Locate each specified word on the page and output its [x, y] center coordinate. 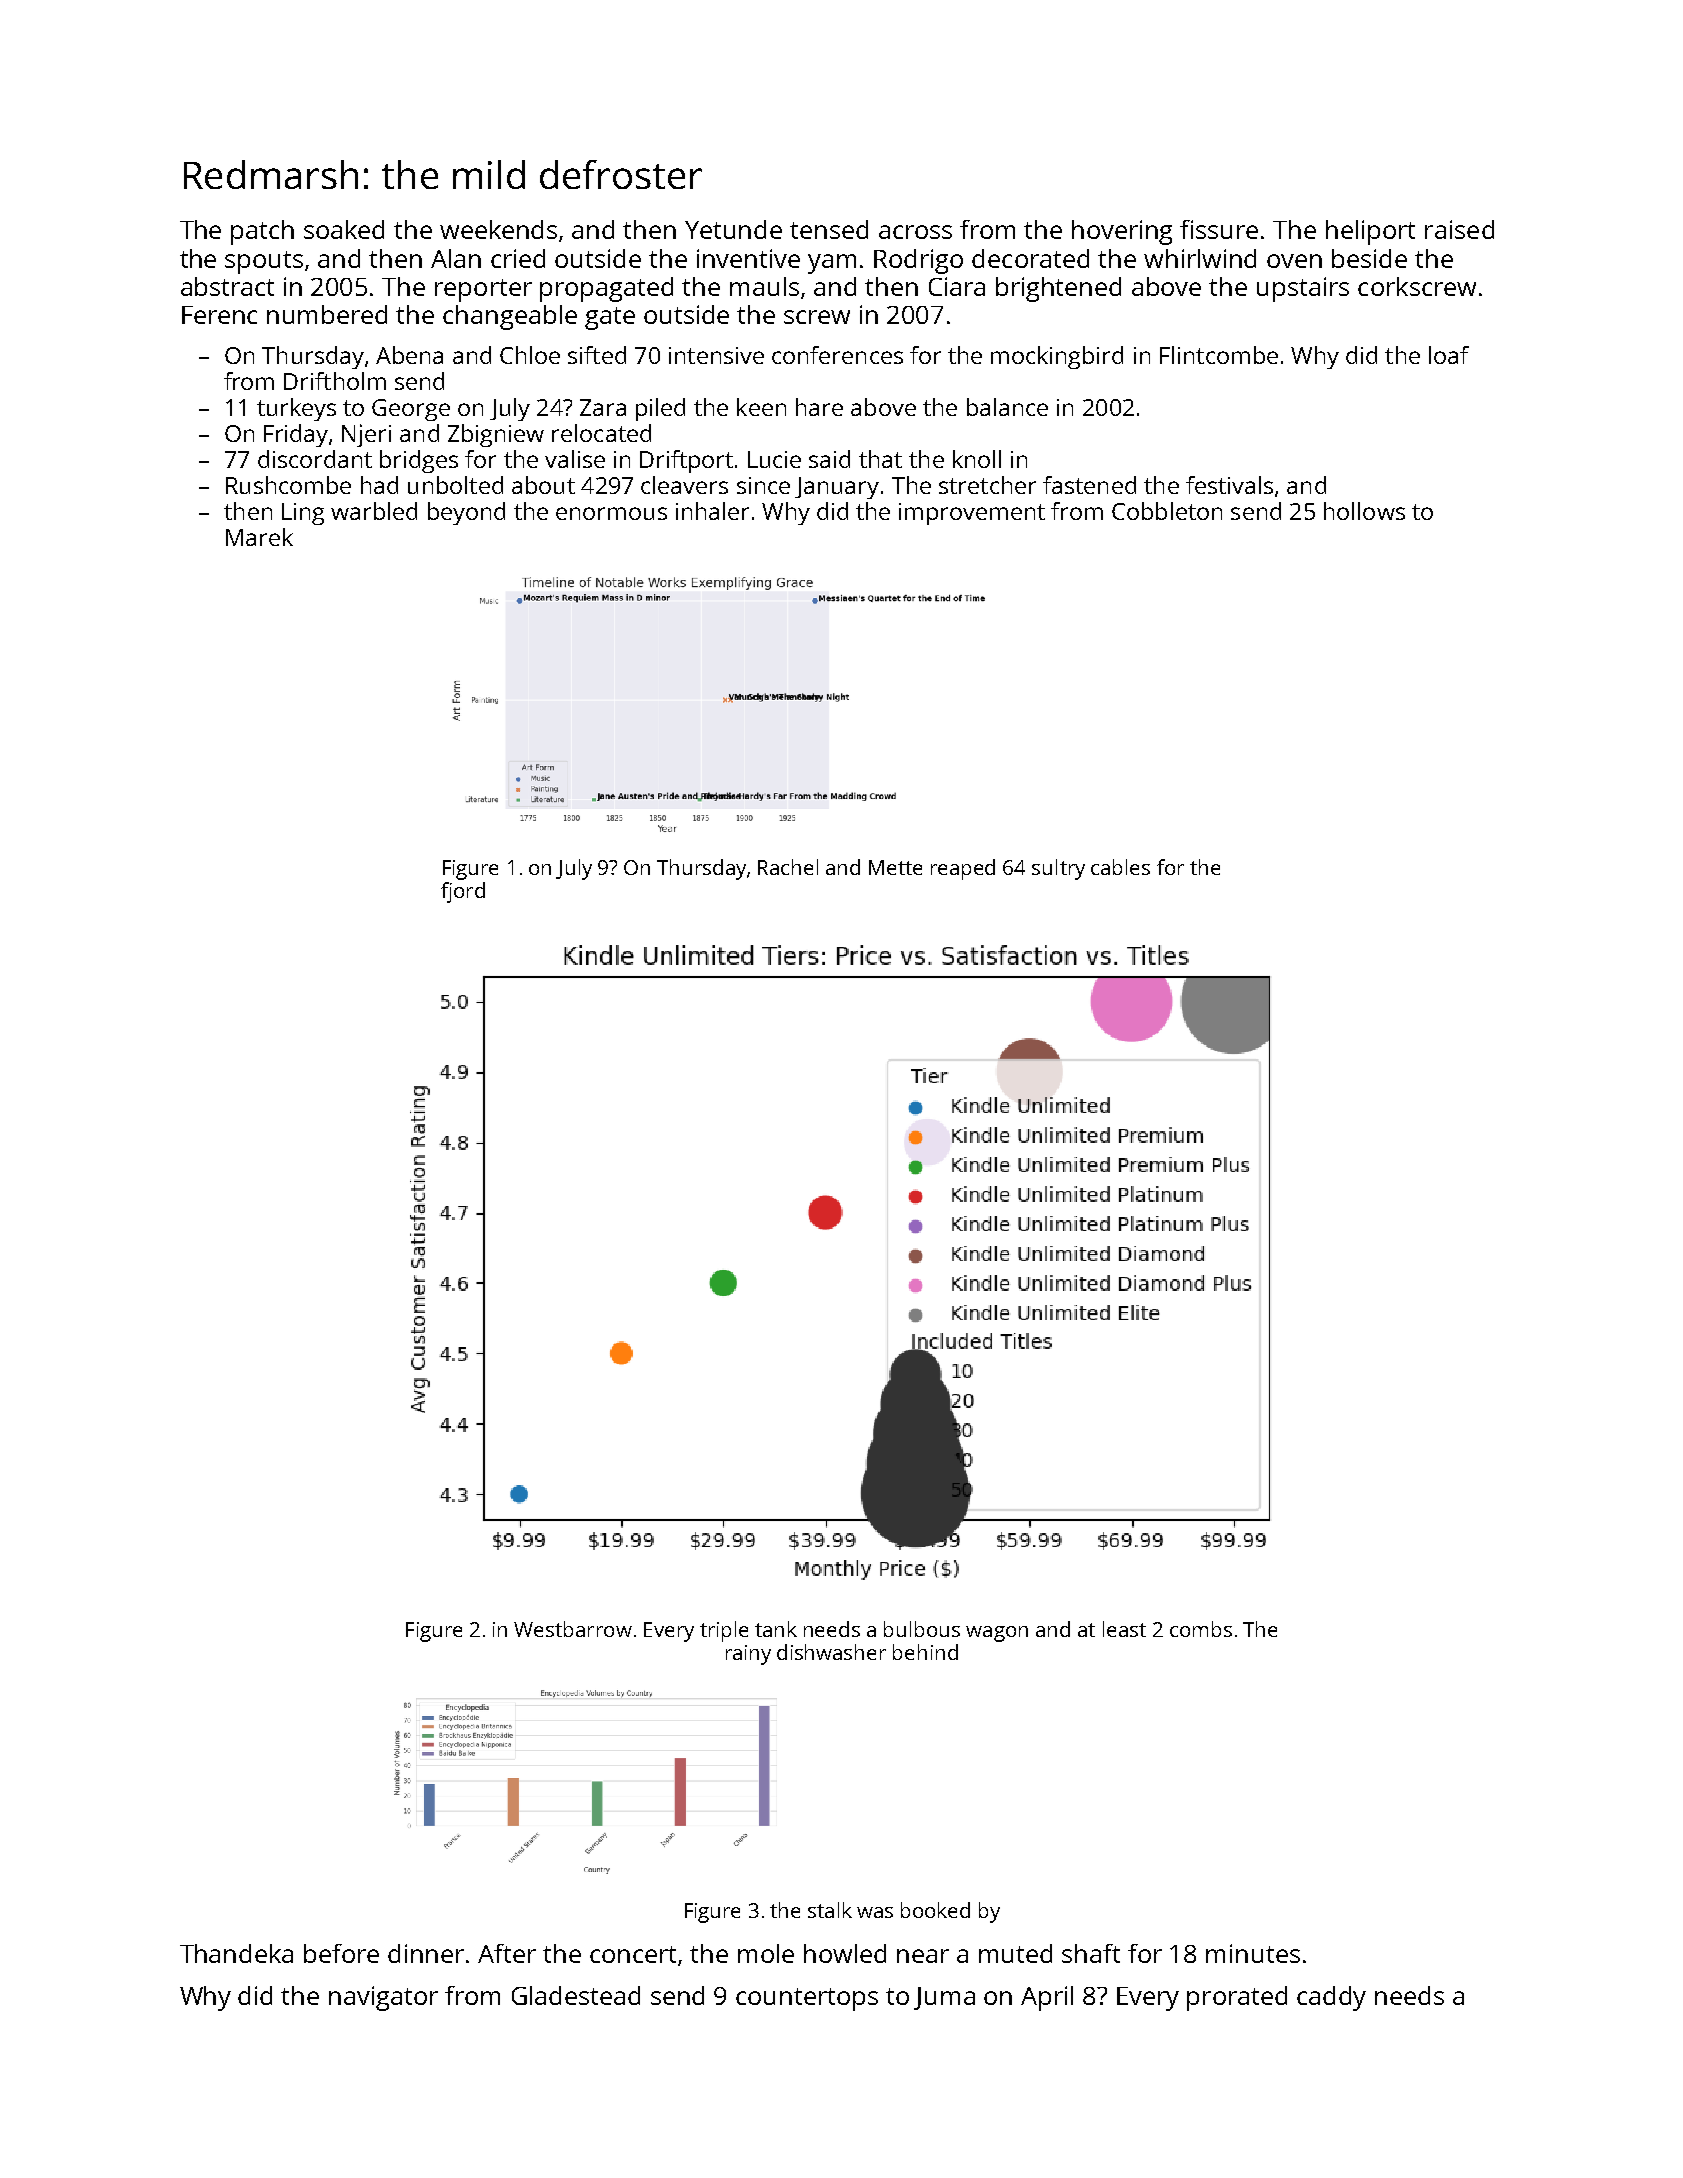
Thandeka [236, 1953]
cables [1120, 867]
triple [724, 1631]
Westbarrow [573, 1629]
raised [1459, 229]
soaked [344, 229]
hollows [1364, 511]
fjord [463, 892]
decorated [1030, 258]
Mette [895, 867]
